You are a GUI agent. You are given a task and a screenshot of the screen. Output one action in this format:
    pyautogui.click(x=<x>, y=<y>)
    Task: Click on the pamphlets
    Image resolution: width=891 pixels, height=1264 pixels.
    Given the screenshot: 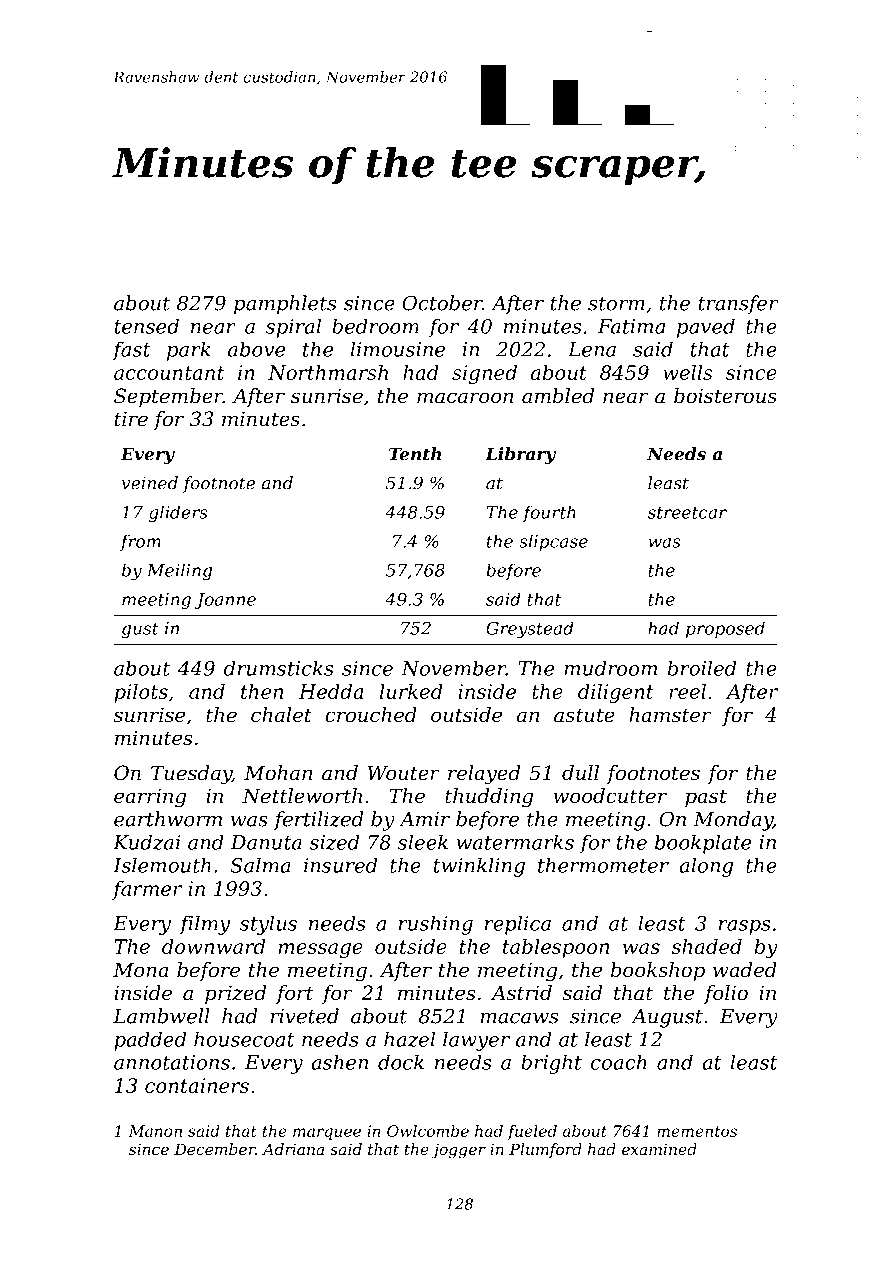 What is the action you would take?
    pyautogui.click(x=285, y=305)
